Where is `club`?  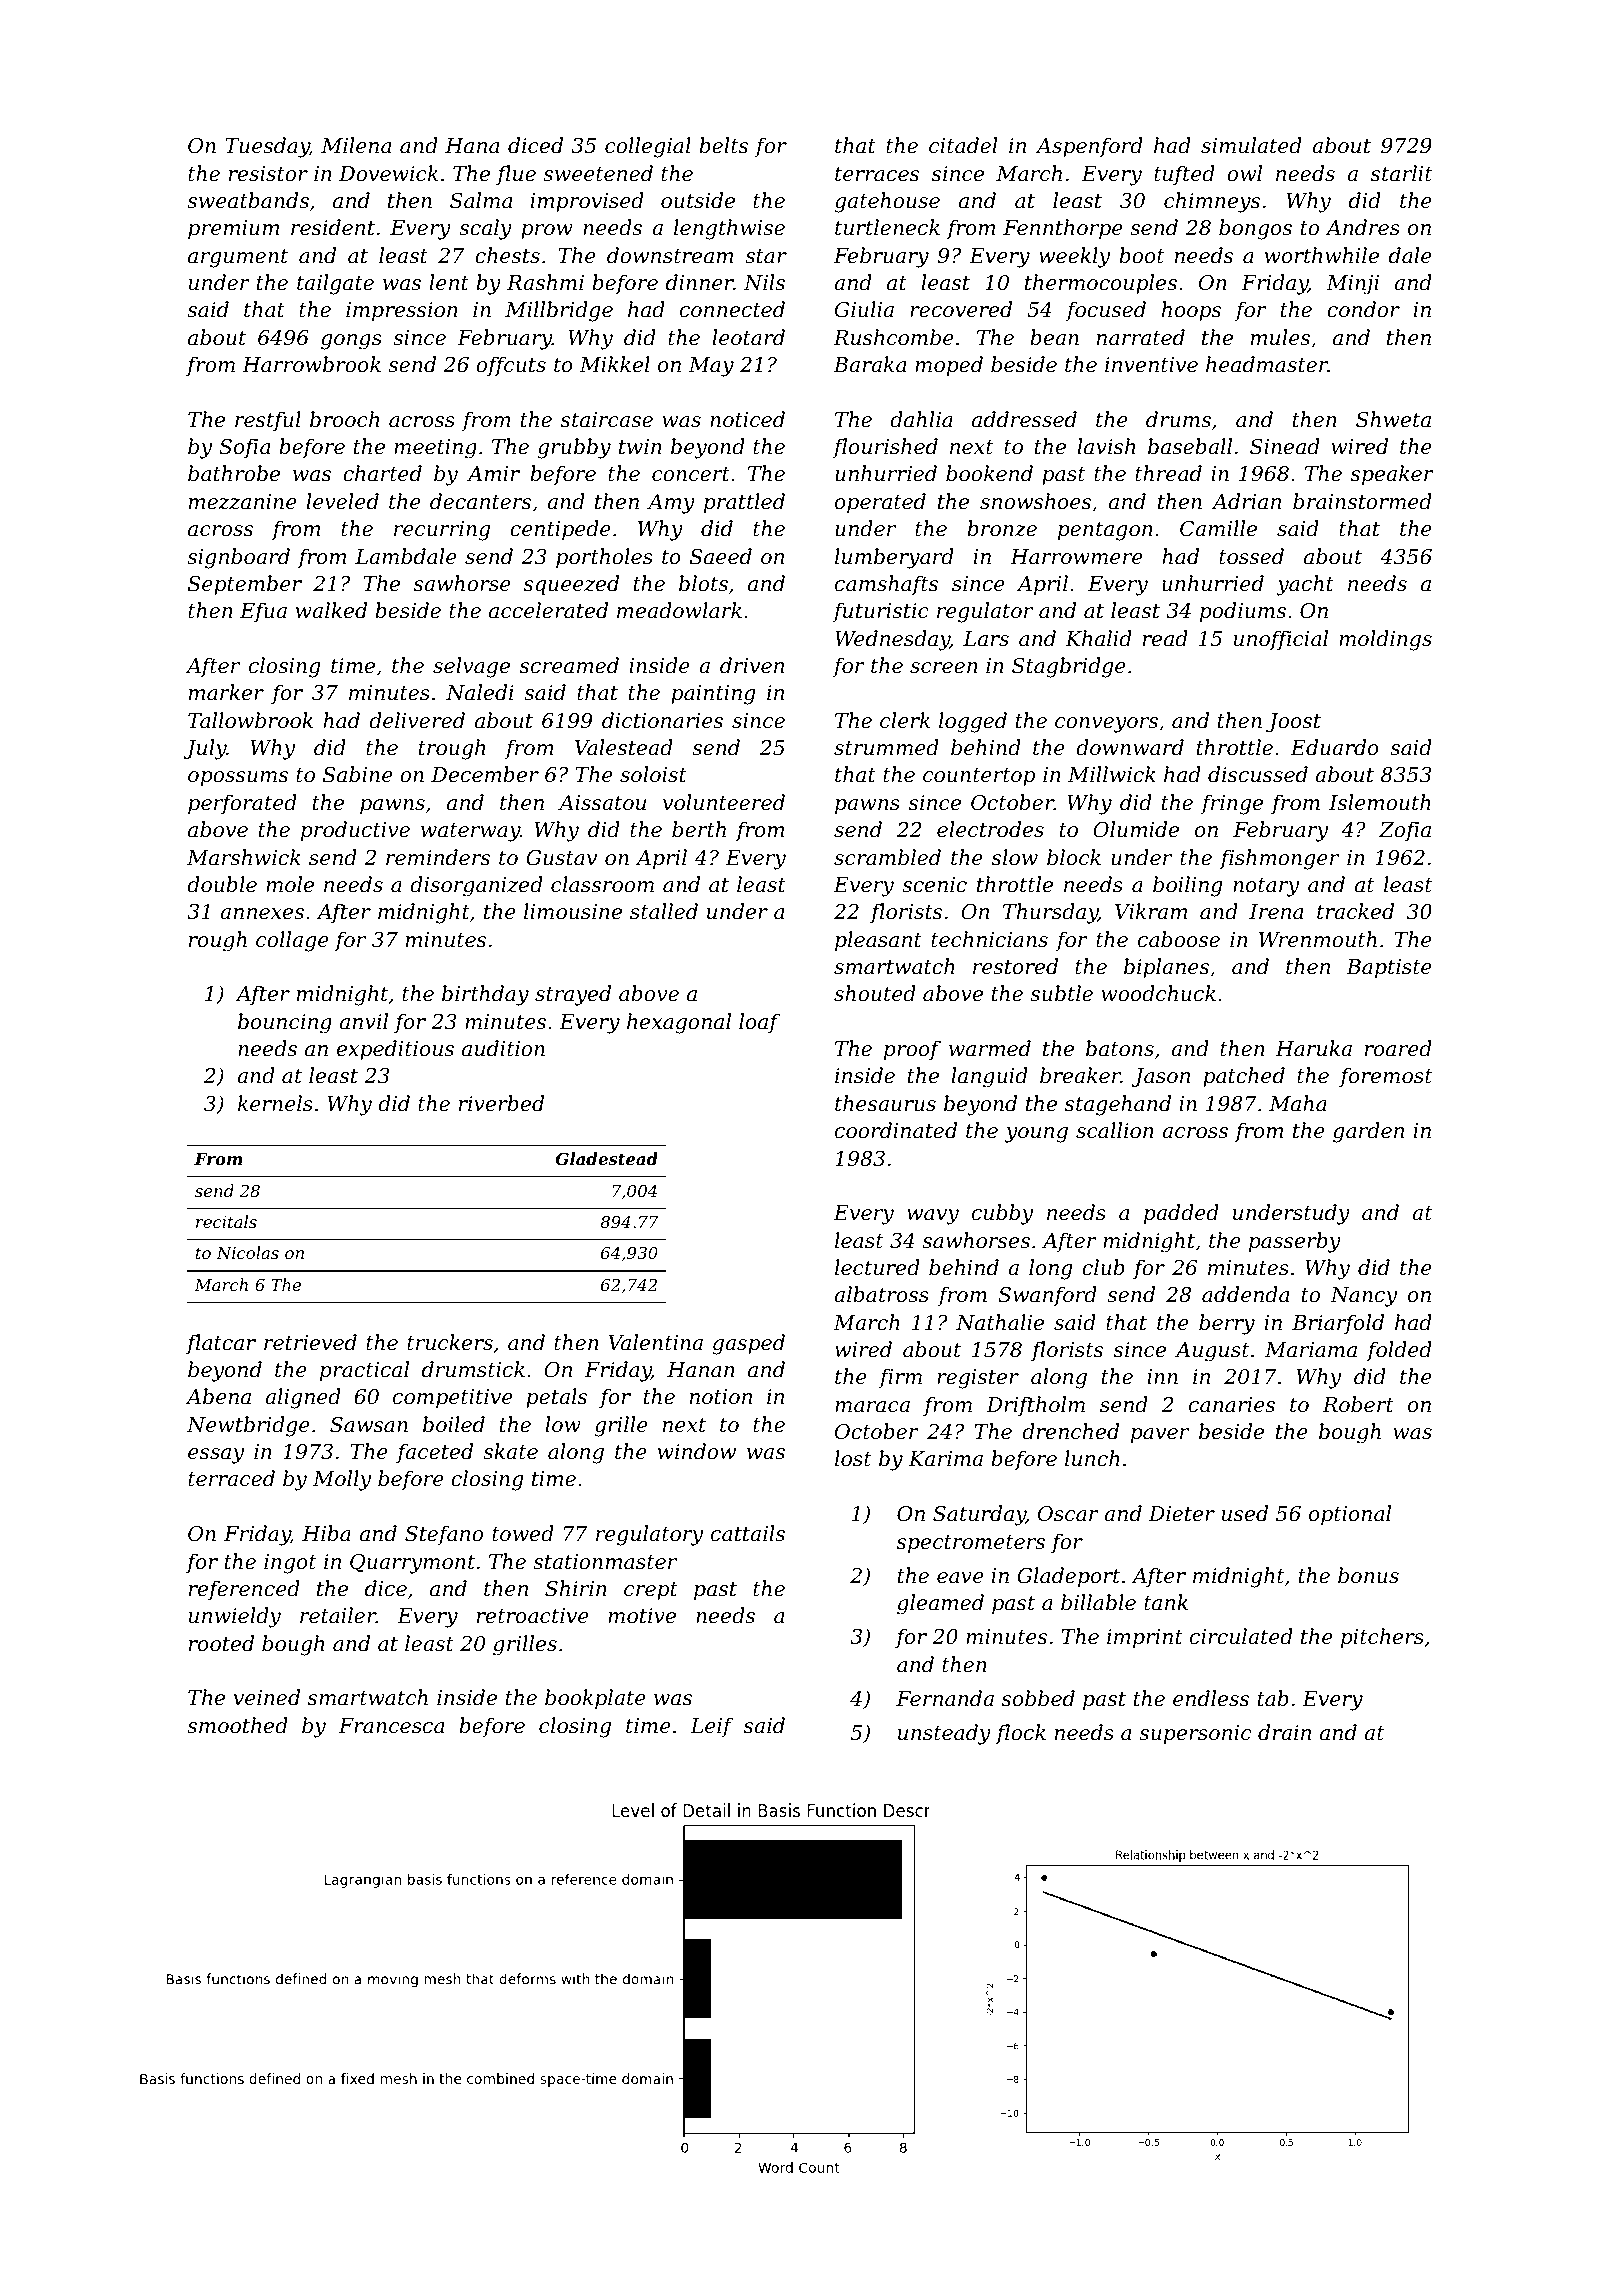
club is located at coordinates (1103, 1267).
